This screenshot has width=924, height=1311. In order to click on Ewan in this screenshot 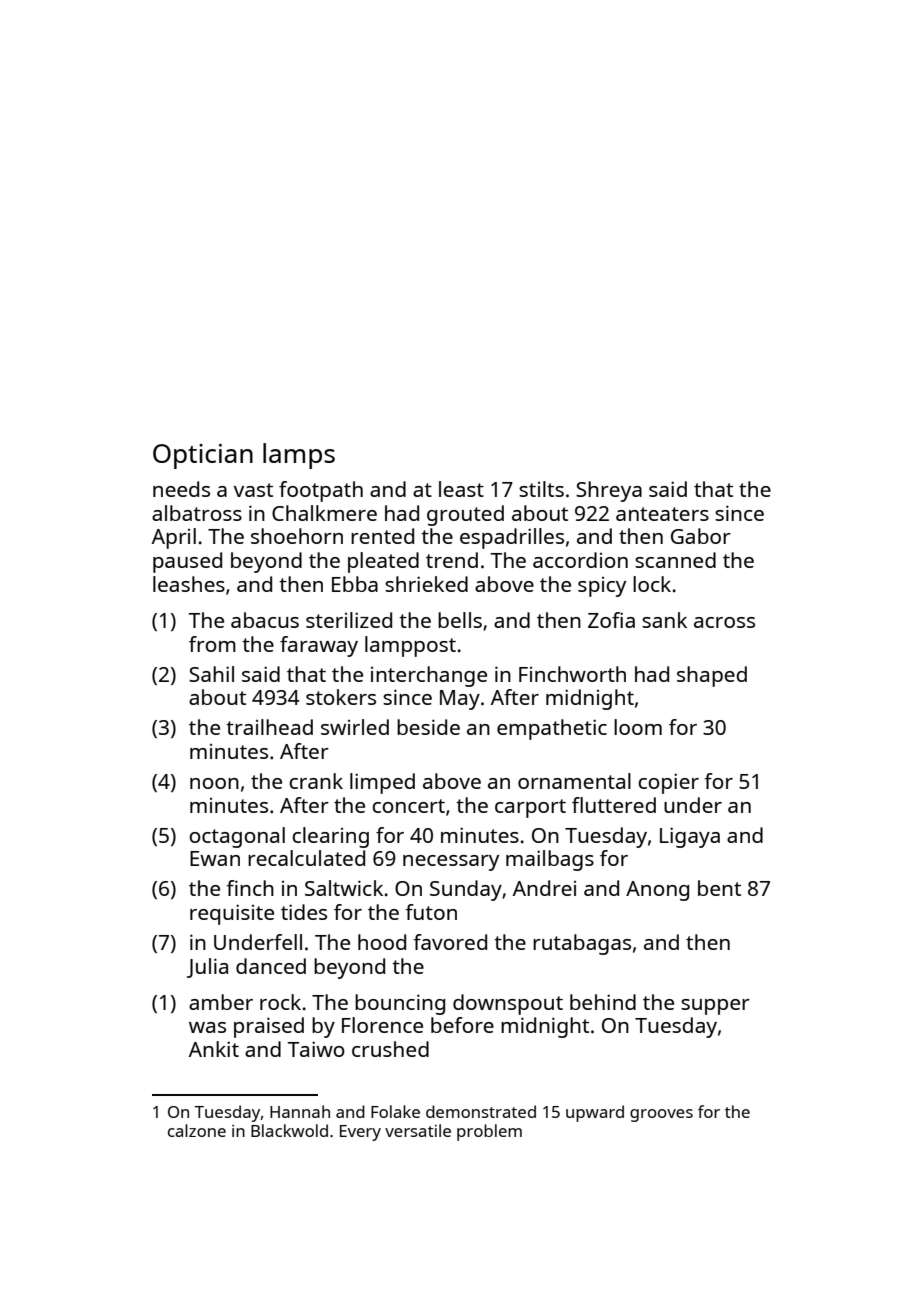, I will do `click(215, 858)`.
